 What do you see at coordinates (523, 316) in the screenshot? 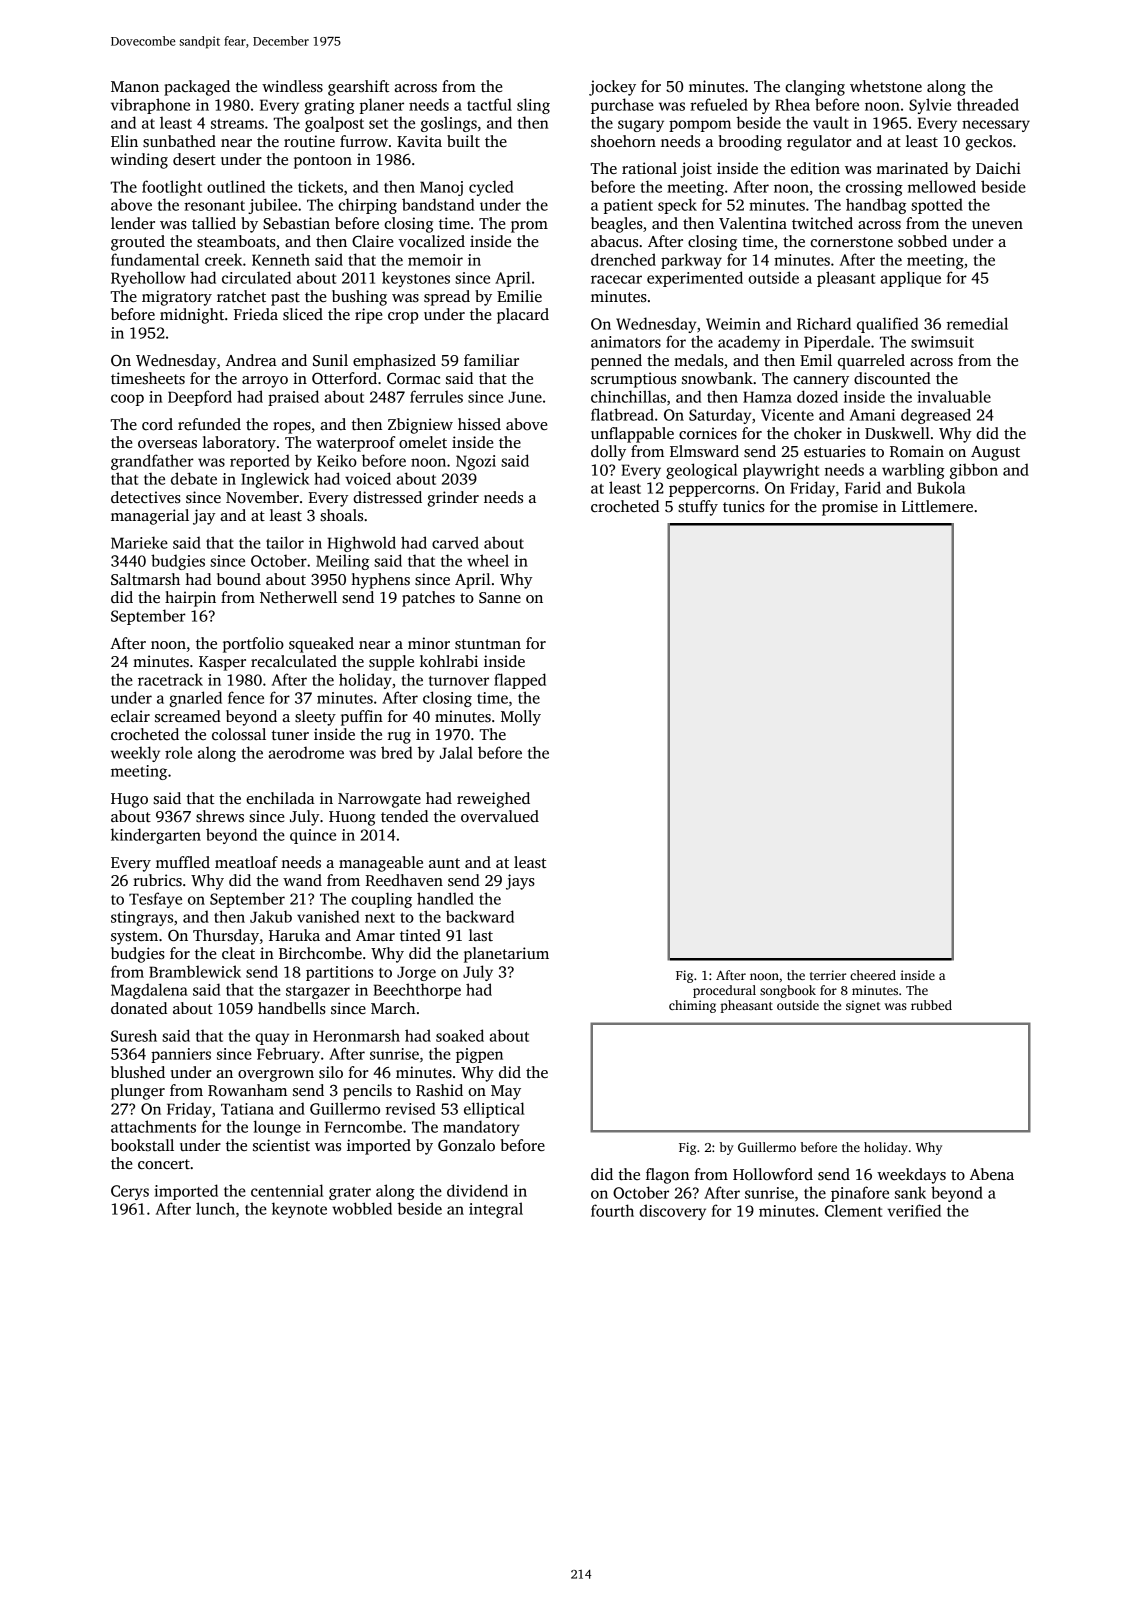
I see `placard` at bounding box center [523, 316].
